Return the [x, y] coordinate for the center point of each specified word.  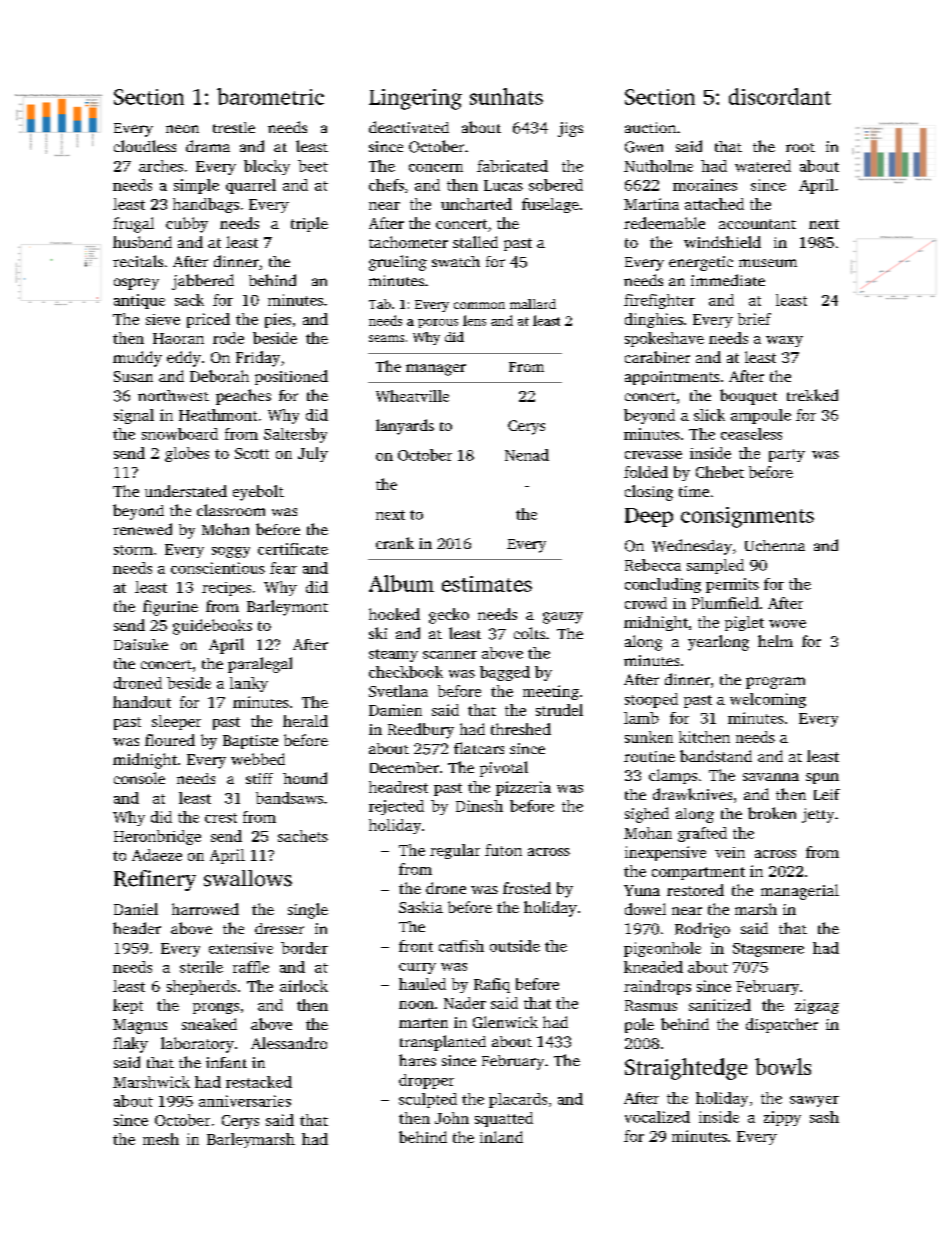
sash [824, 1117]
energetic [701, 263]
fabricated [512, 166]
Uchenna [775, 545]
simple [196, 186]
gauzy [563, 618]
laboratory [197, 1045]
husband [142, 242]
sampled [715, 566]
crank [395, 543]
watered [763, 166]
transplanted [443, 1043]
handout [142, 702]
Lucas [503, 185]
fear [283, 568]
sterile [201, 967]
